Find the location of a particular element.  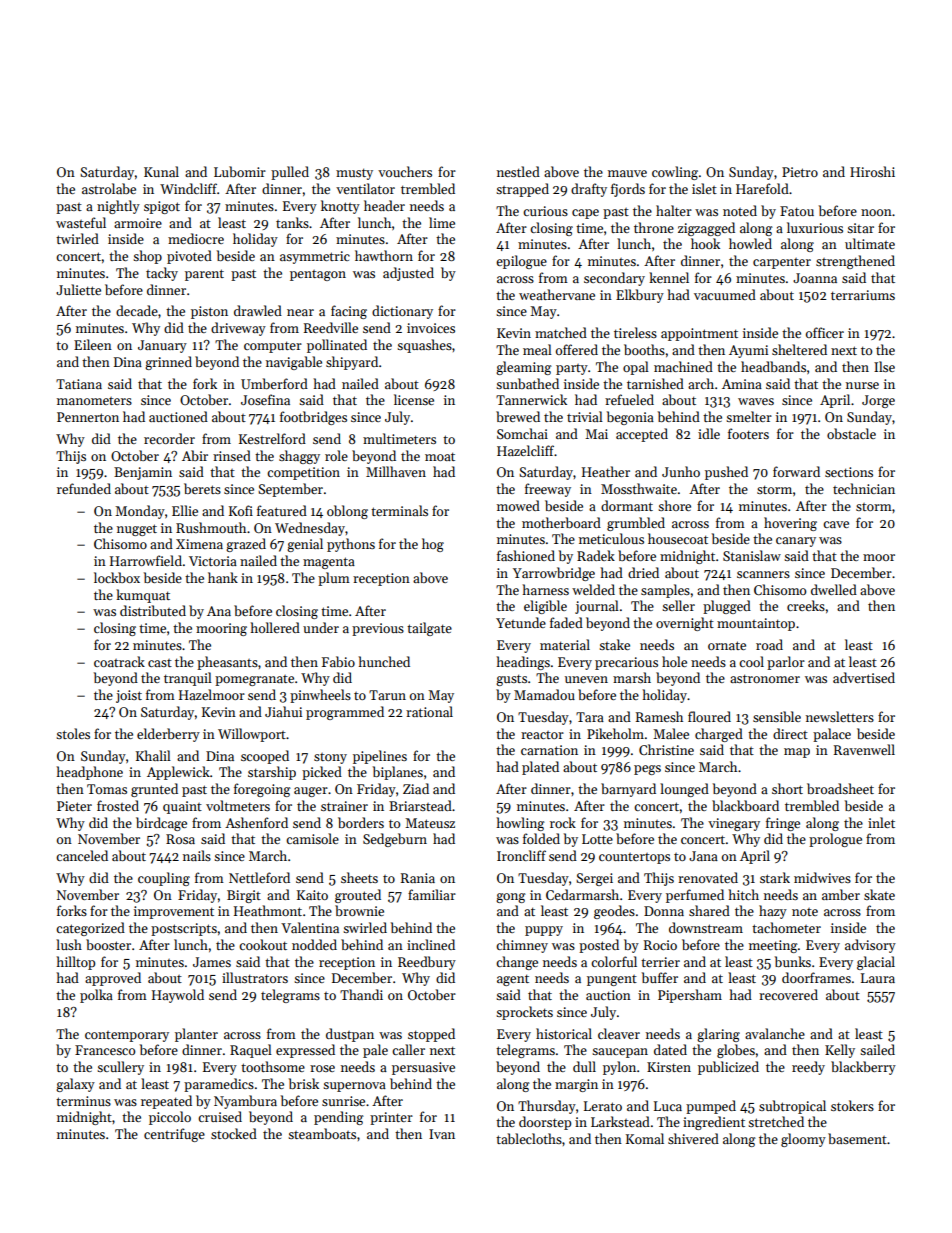

recovered is located at coordinates (788, 994).
